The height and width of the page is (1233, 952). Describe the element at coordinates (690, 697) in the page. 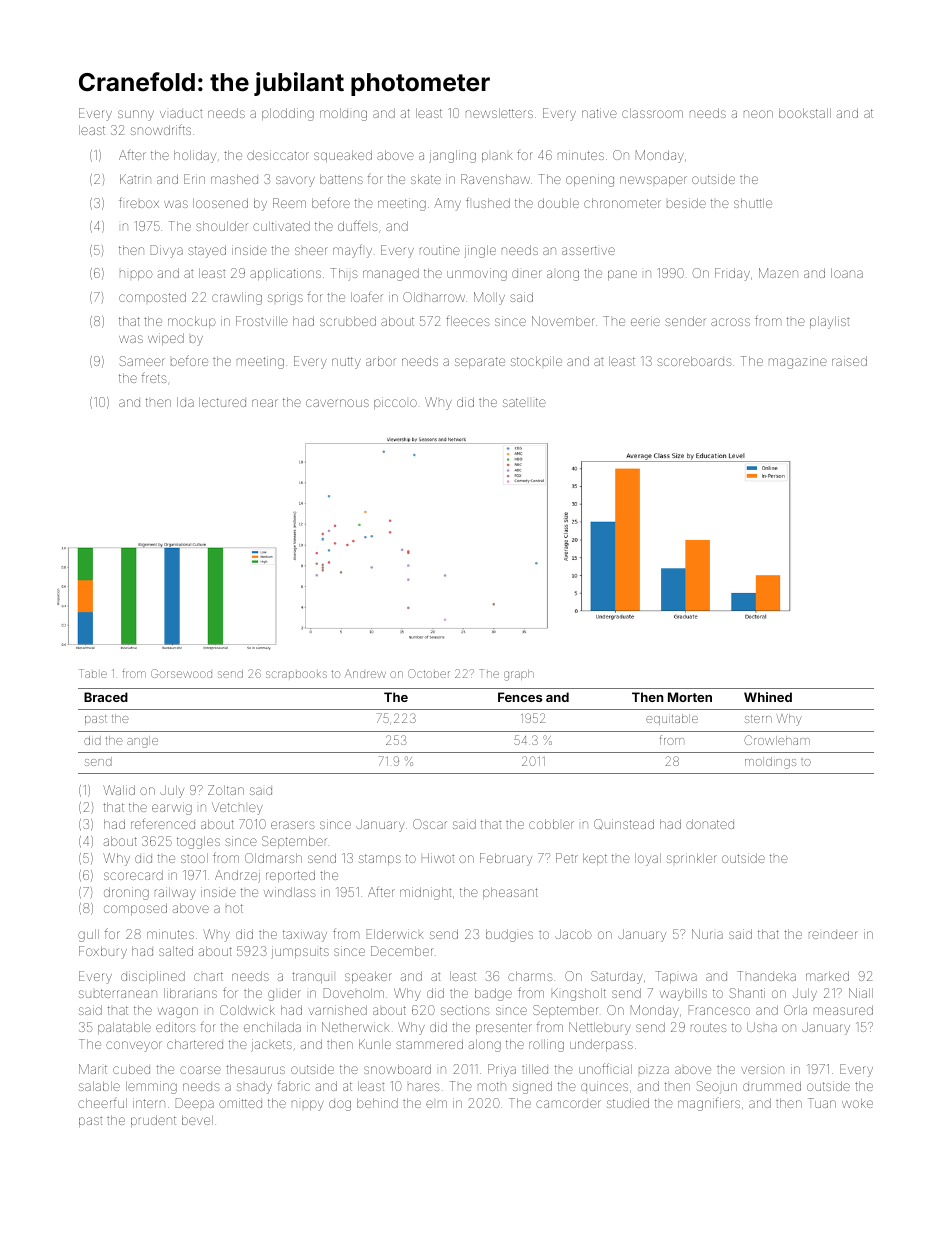

I see `Morten` at that location.
